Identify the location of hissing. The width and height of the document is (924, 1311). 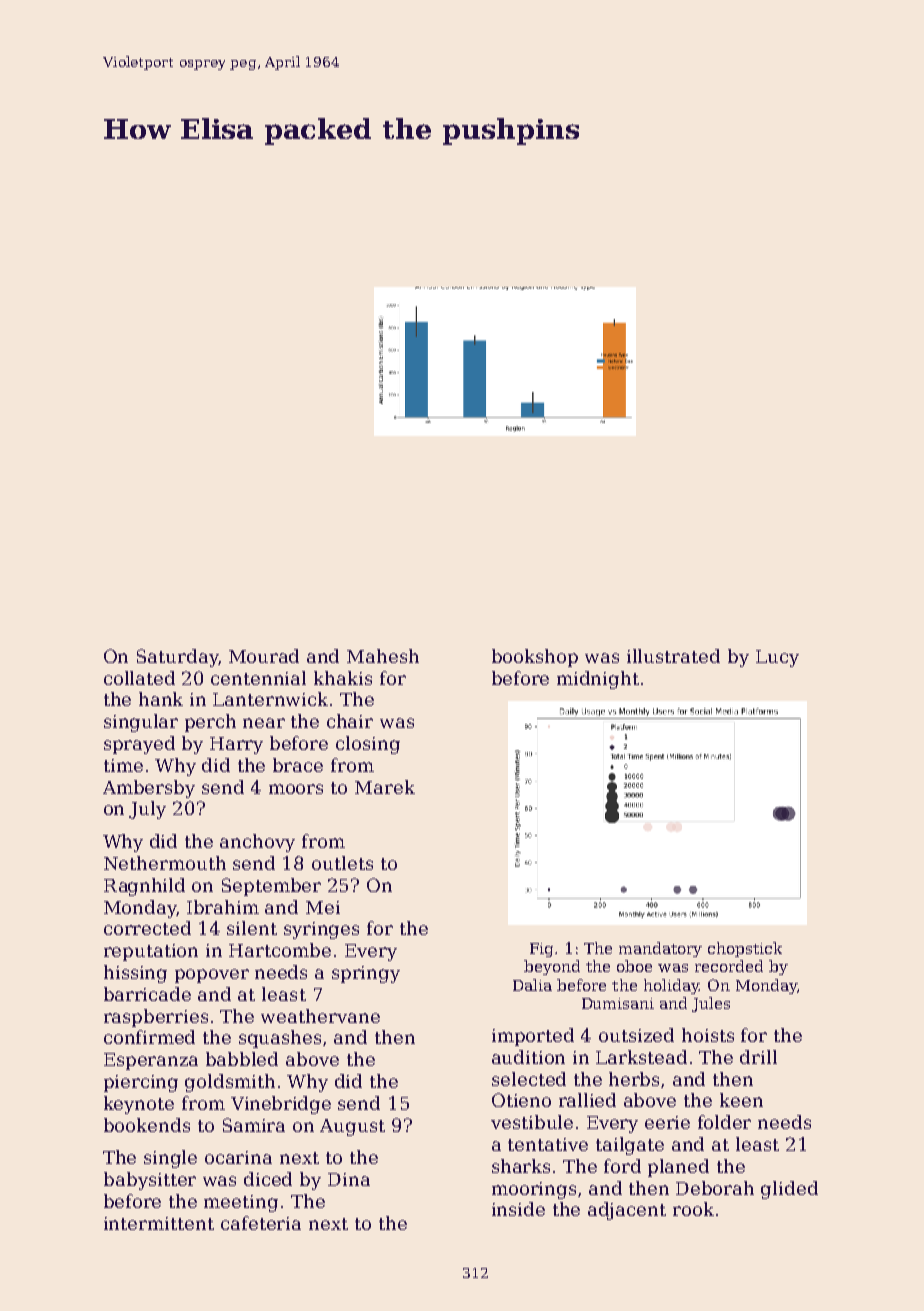
(135, 974).
